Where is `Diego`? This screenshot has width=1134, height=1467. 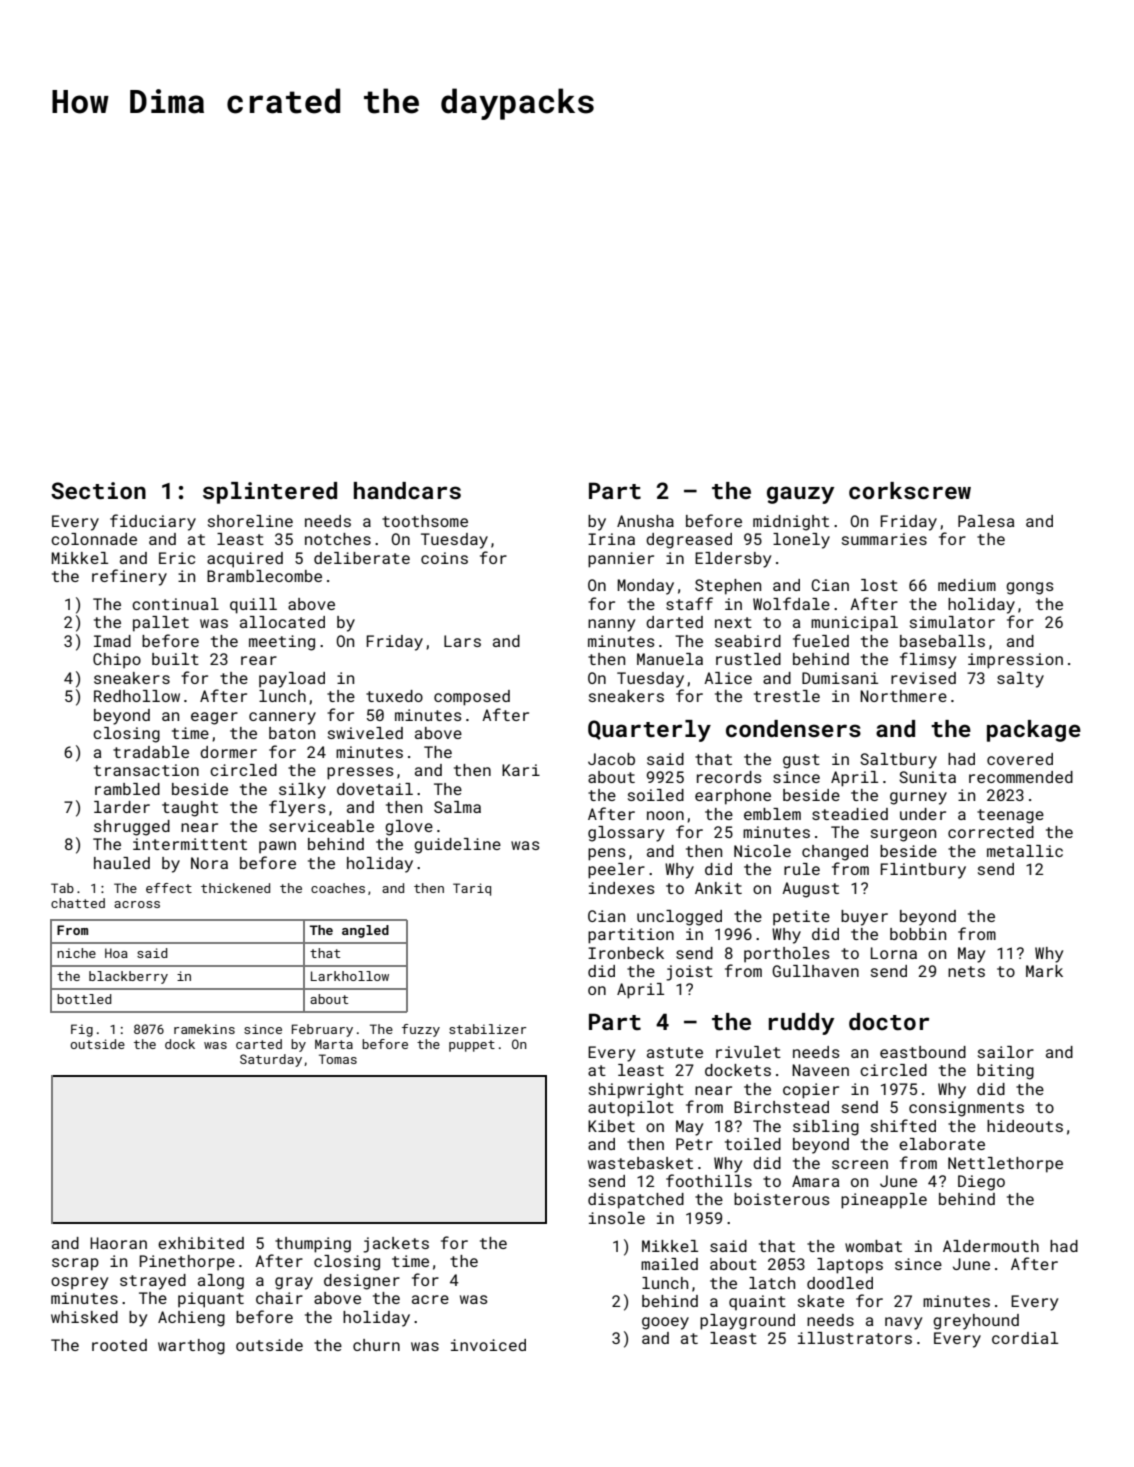 Diego is located at coordinates (981, 1183).
